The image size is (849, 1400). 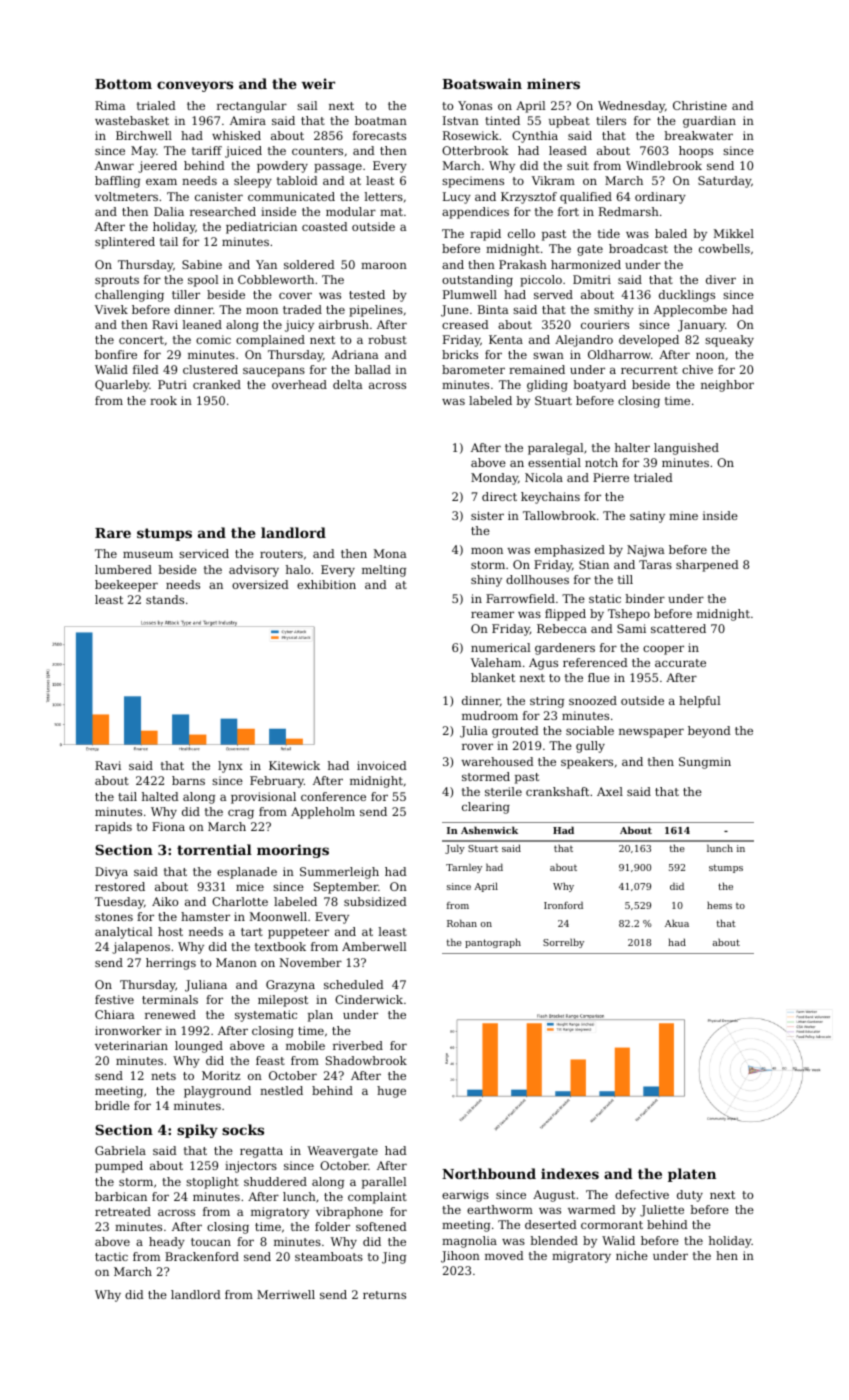 I want to click on sharpened, so click(x=707, y=566).
